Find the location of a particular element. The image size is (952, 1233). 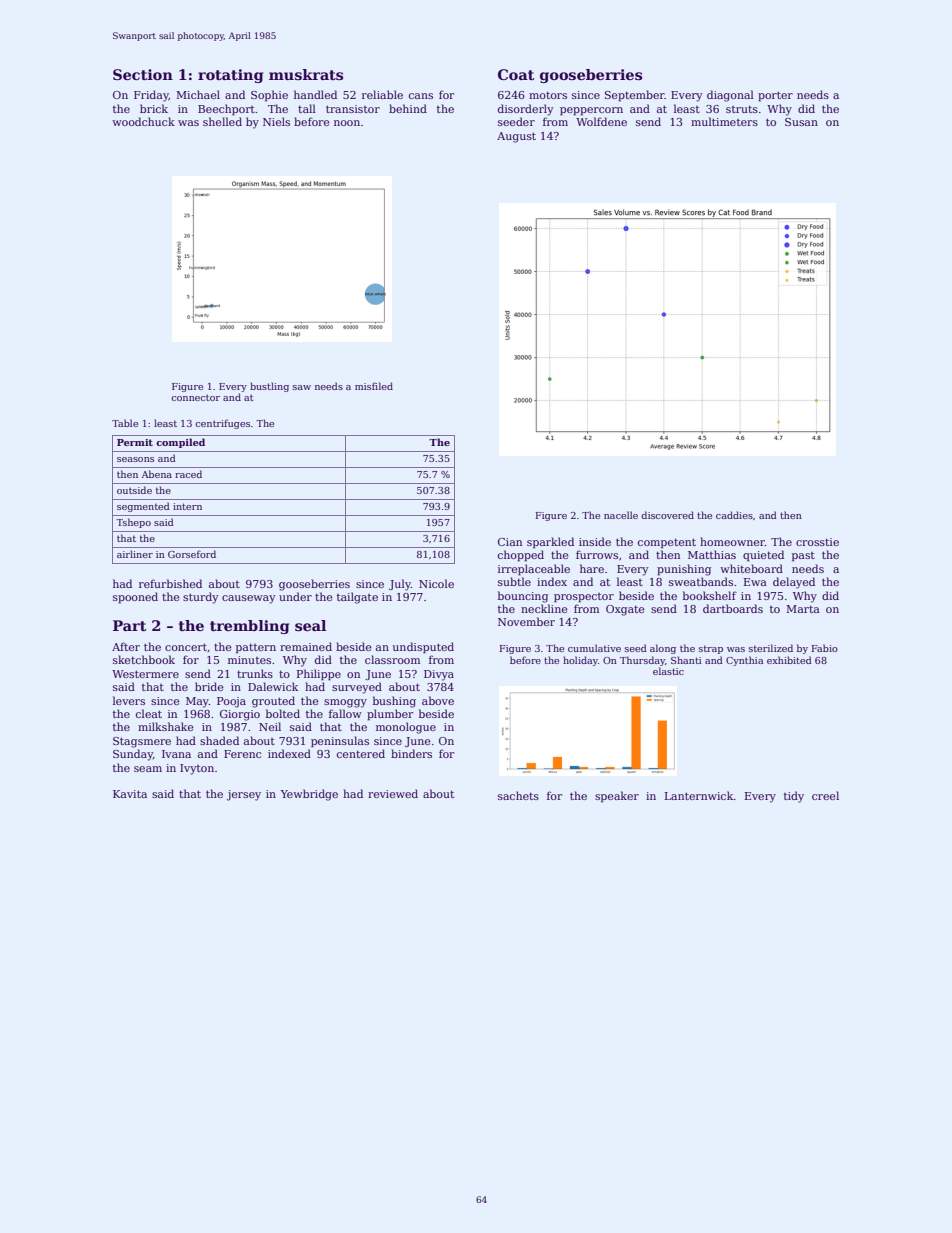

noon is located at coordinates (347, 123).
